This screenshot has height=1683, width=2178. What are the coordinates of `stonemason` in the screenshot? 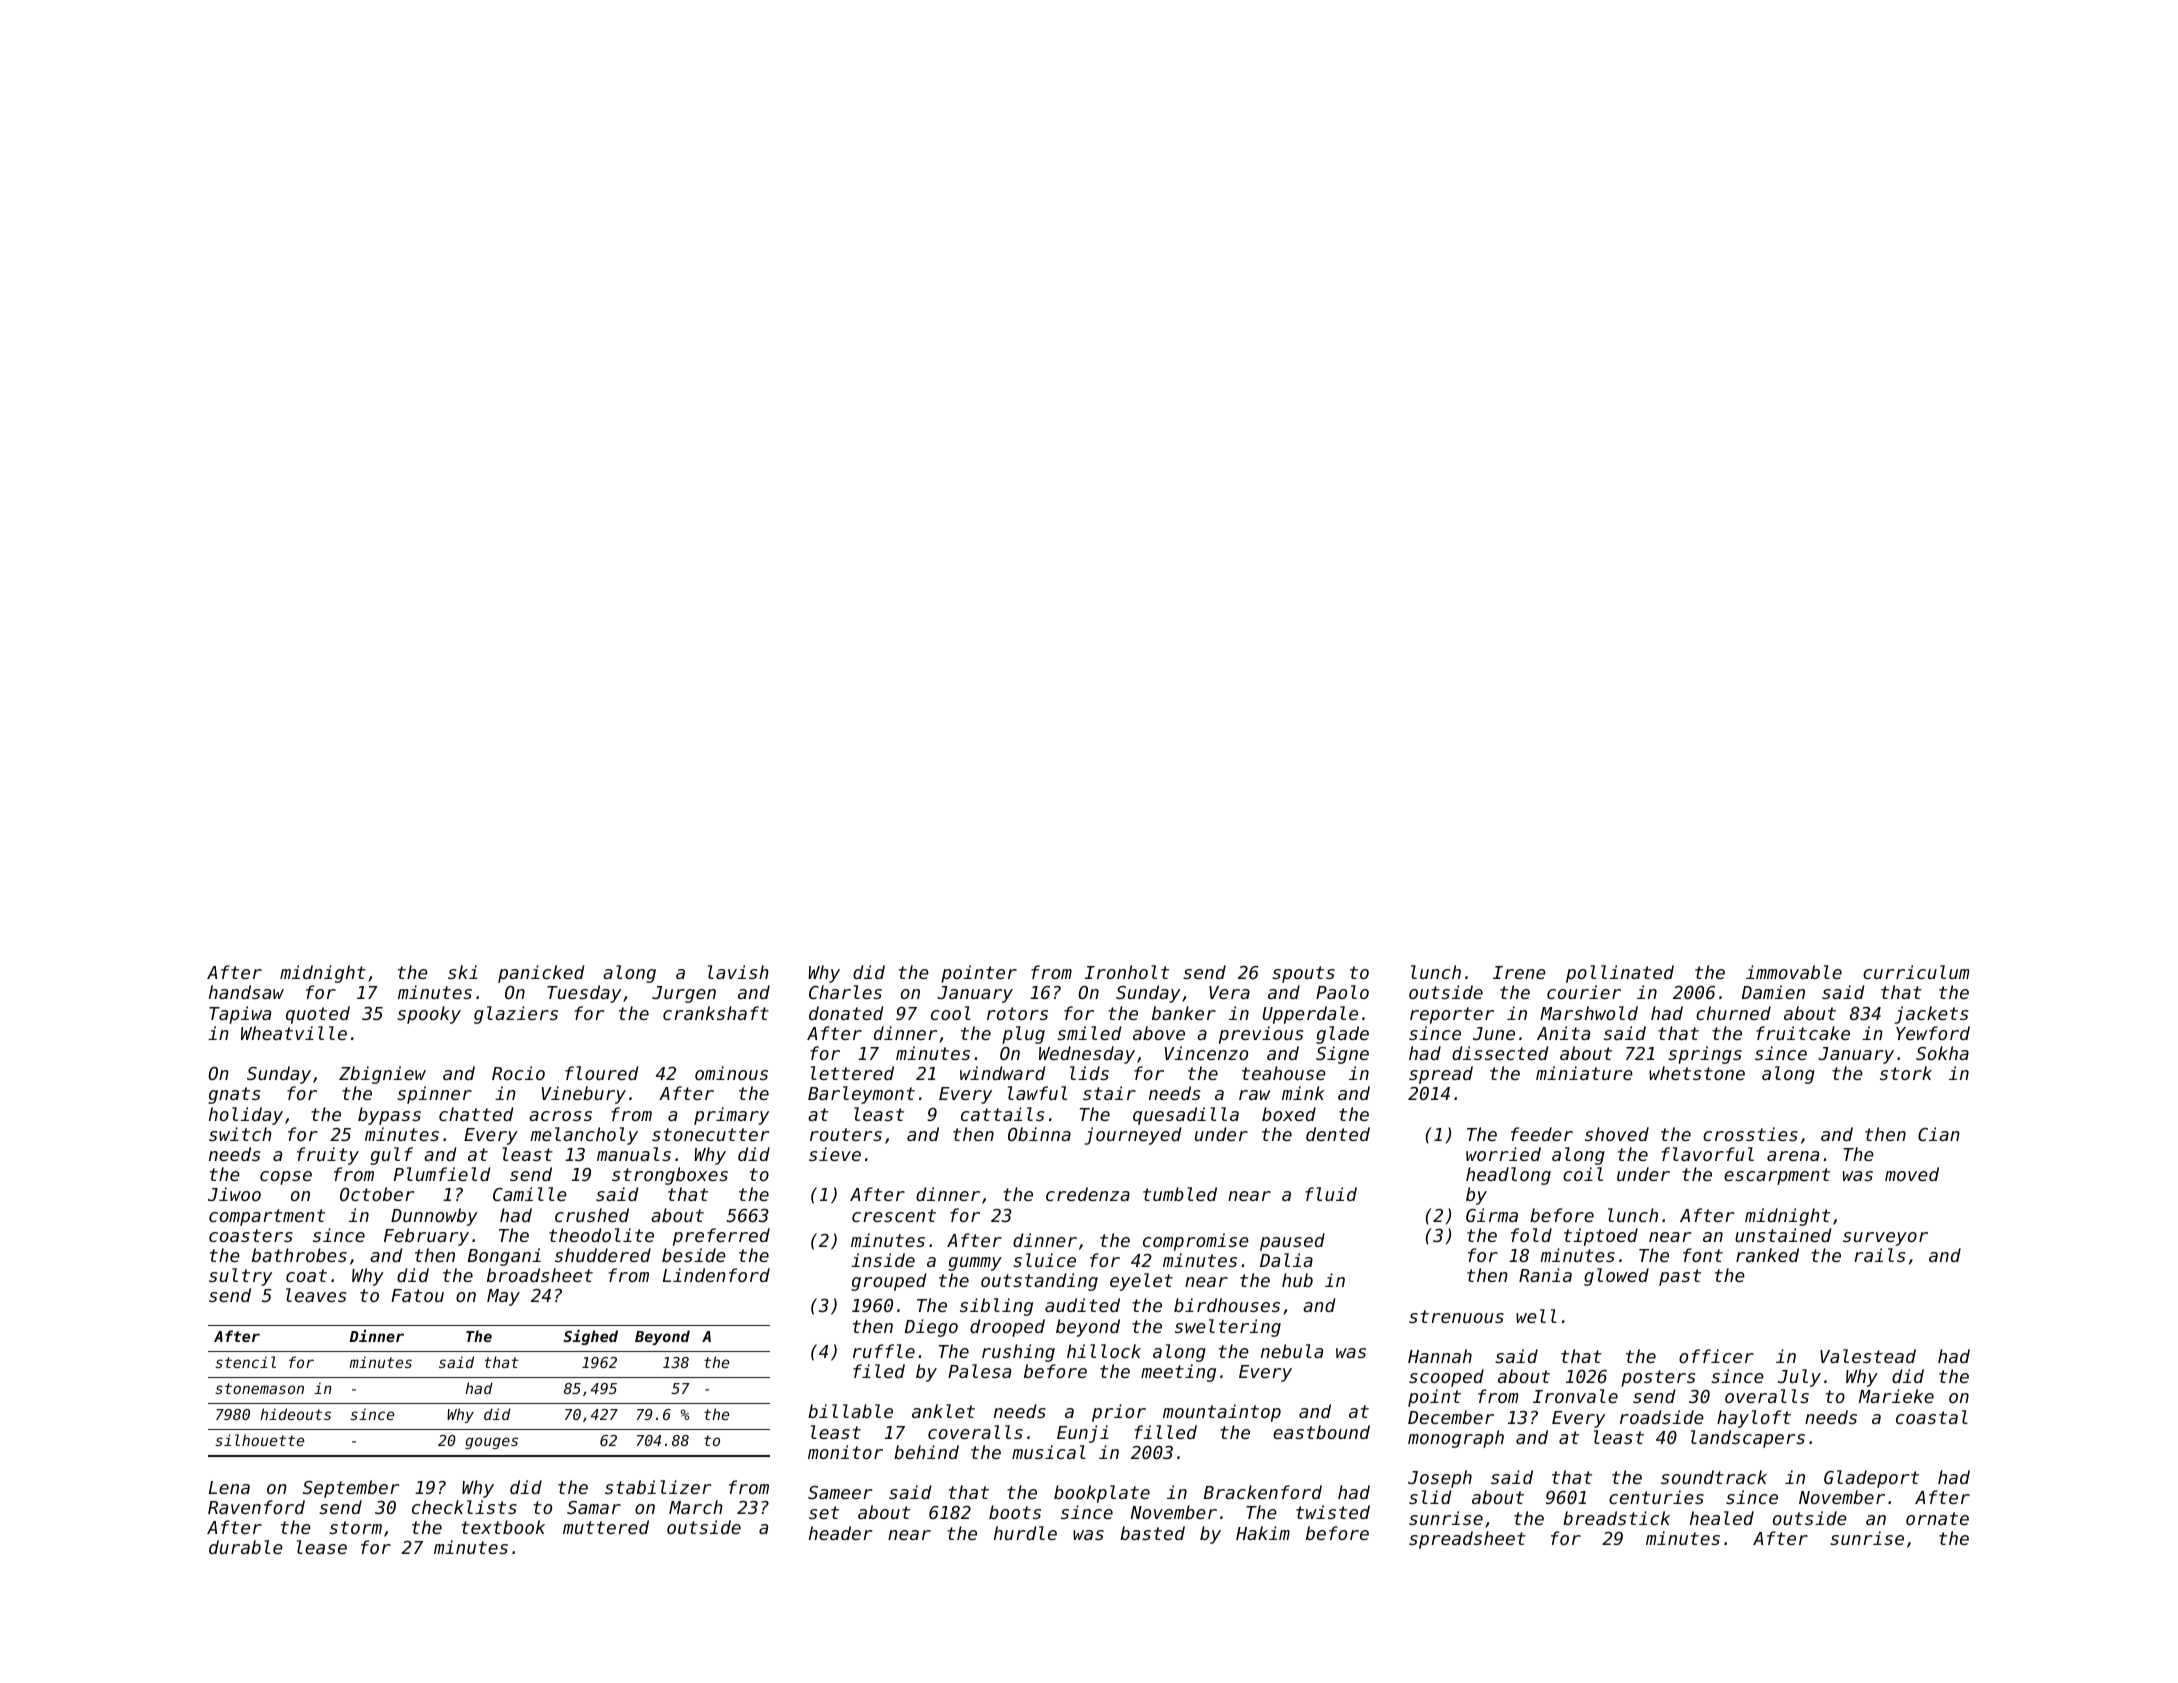 It's located at (259, 1388).
